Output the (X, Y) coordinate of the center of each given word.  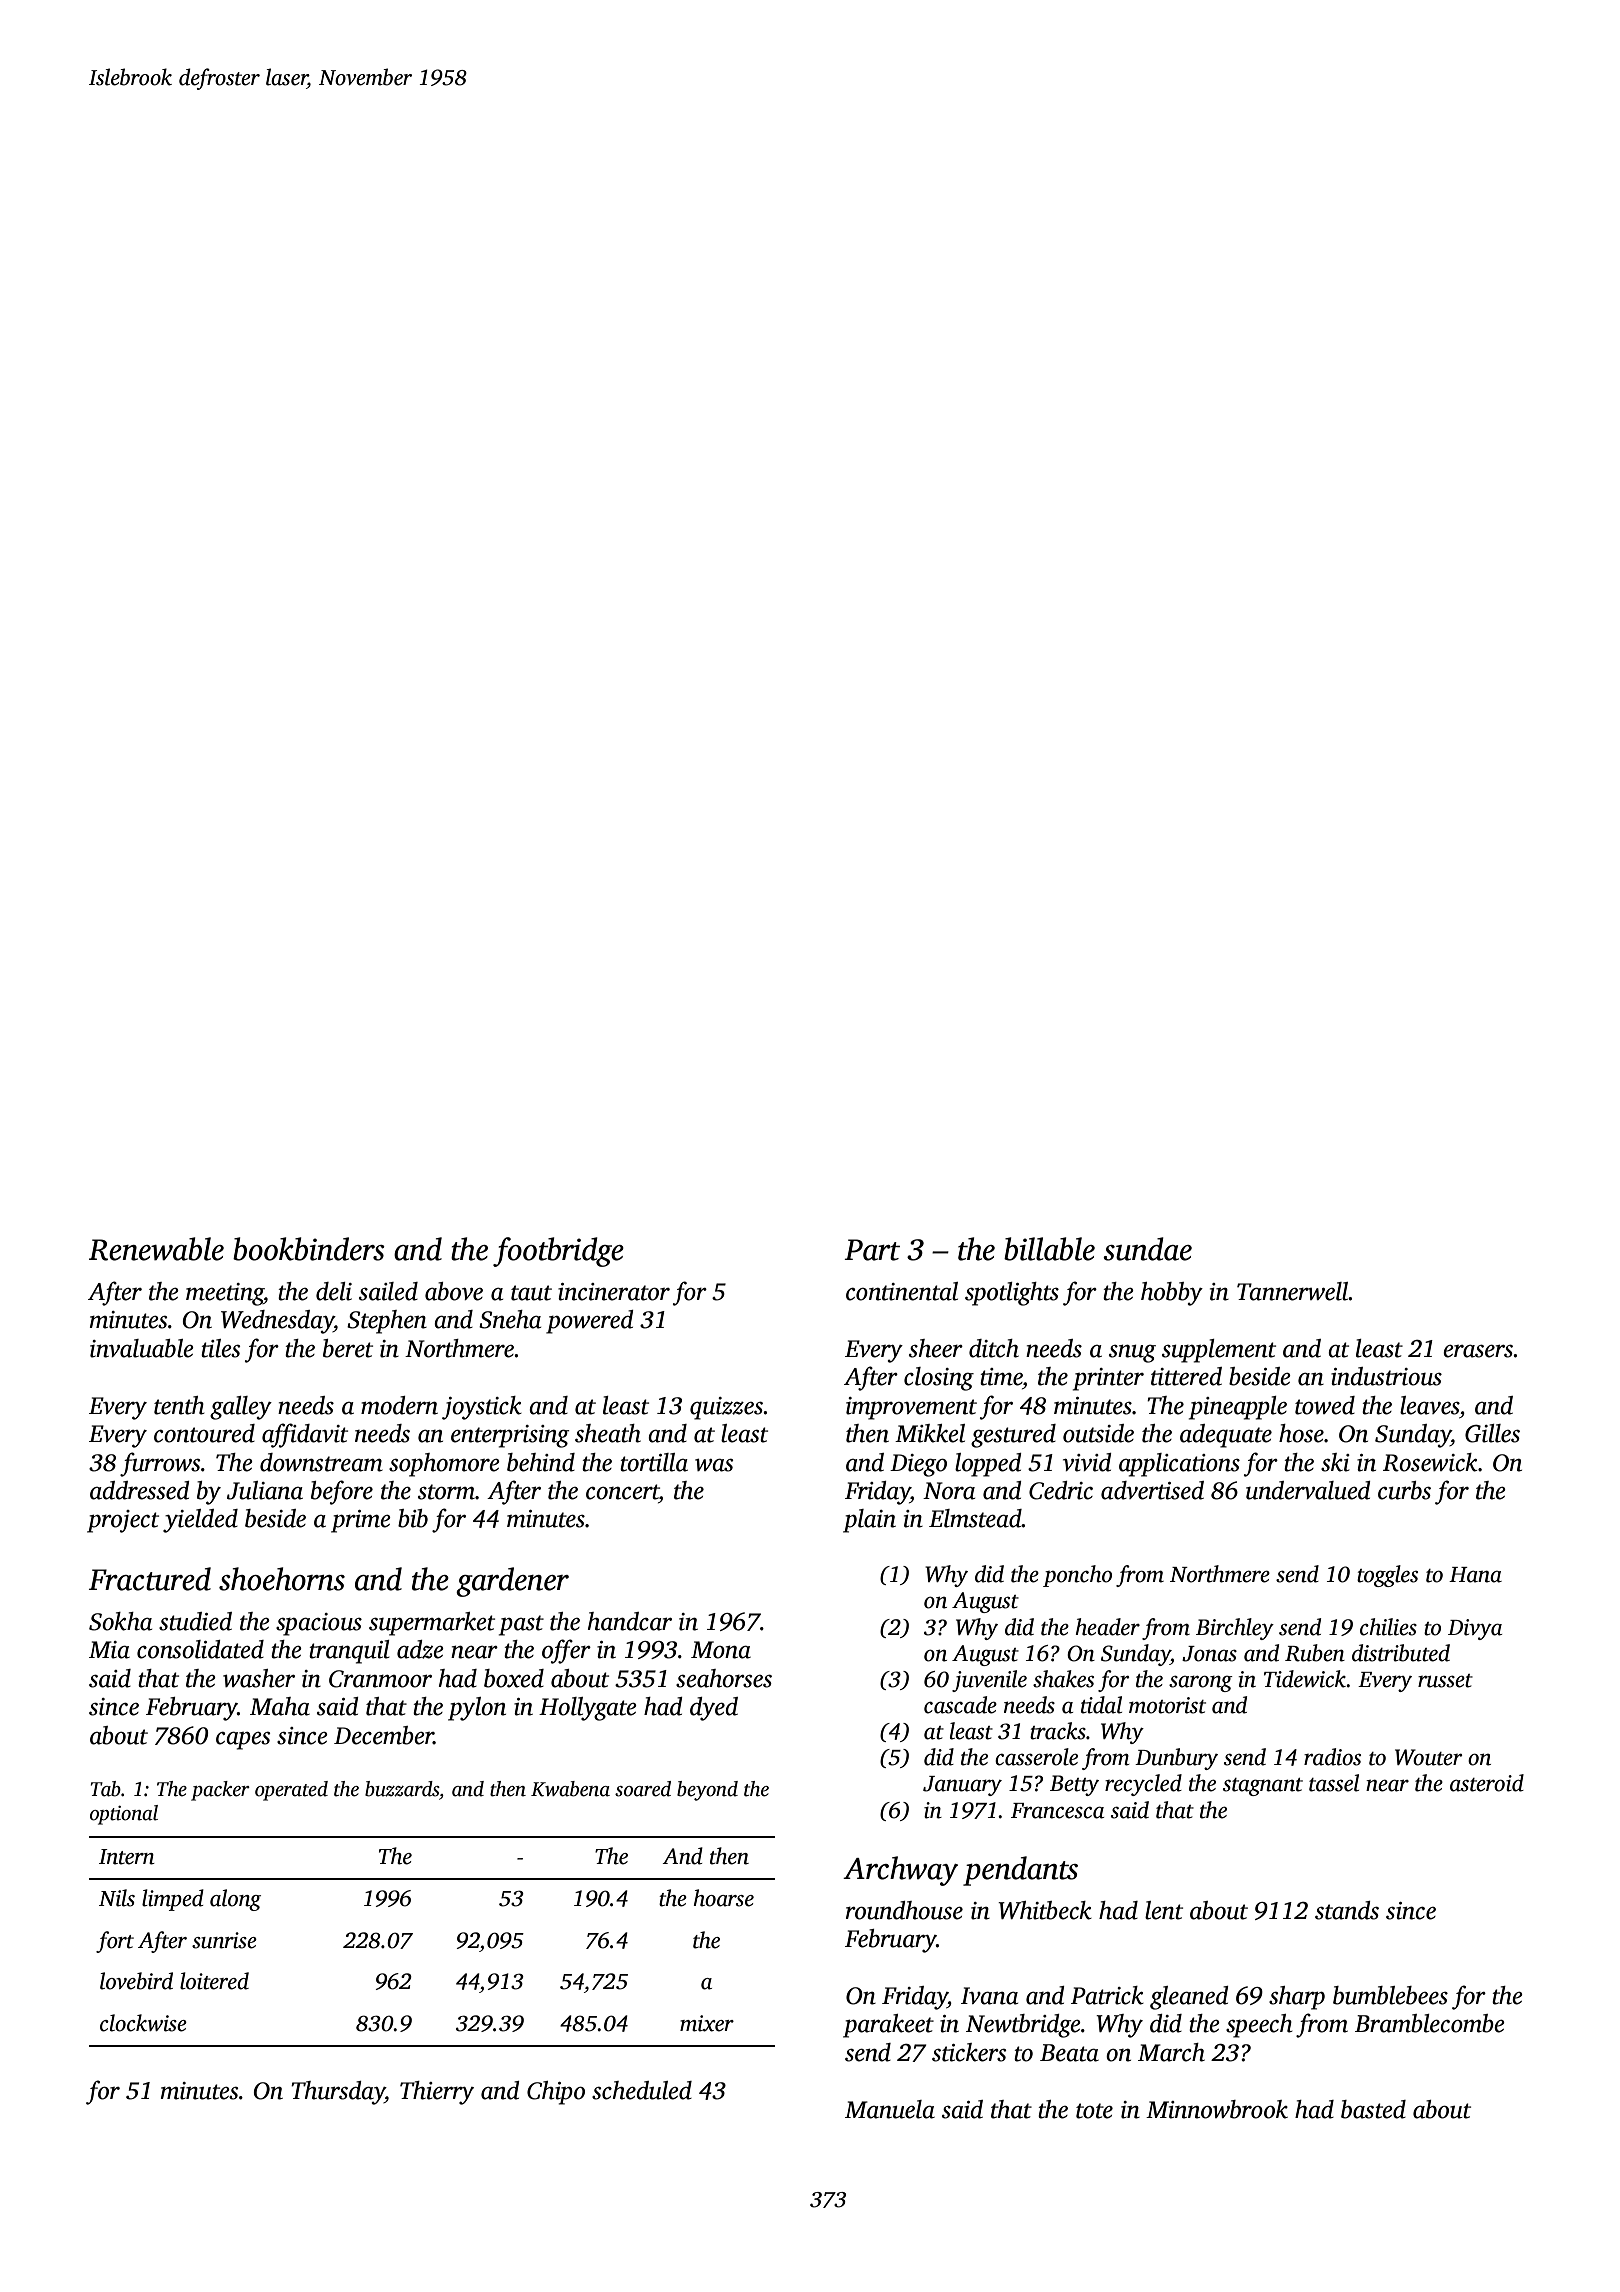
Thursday (338, 2093)
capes (243, 1741)
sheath (608, 1433)
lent (1164, 1910)
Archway (900, 1871)
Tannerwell (1293, 1291)
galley (241, 1408)
